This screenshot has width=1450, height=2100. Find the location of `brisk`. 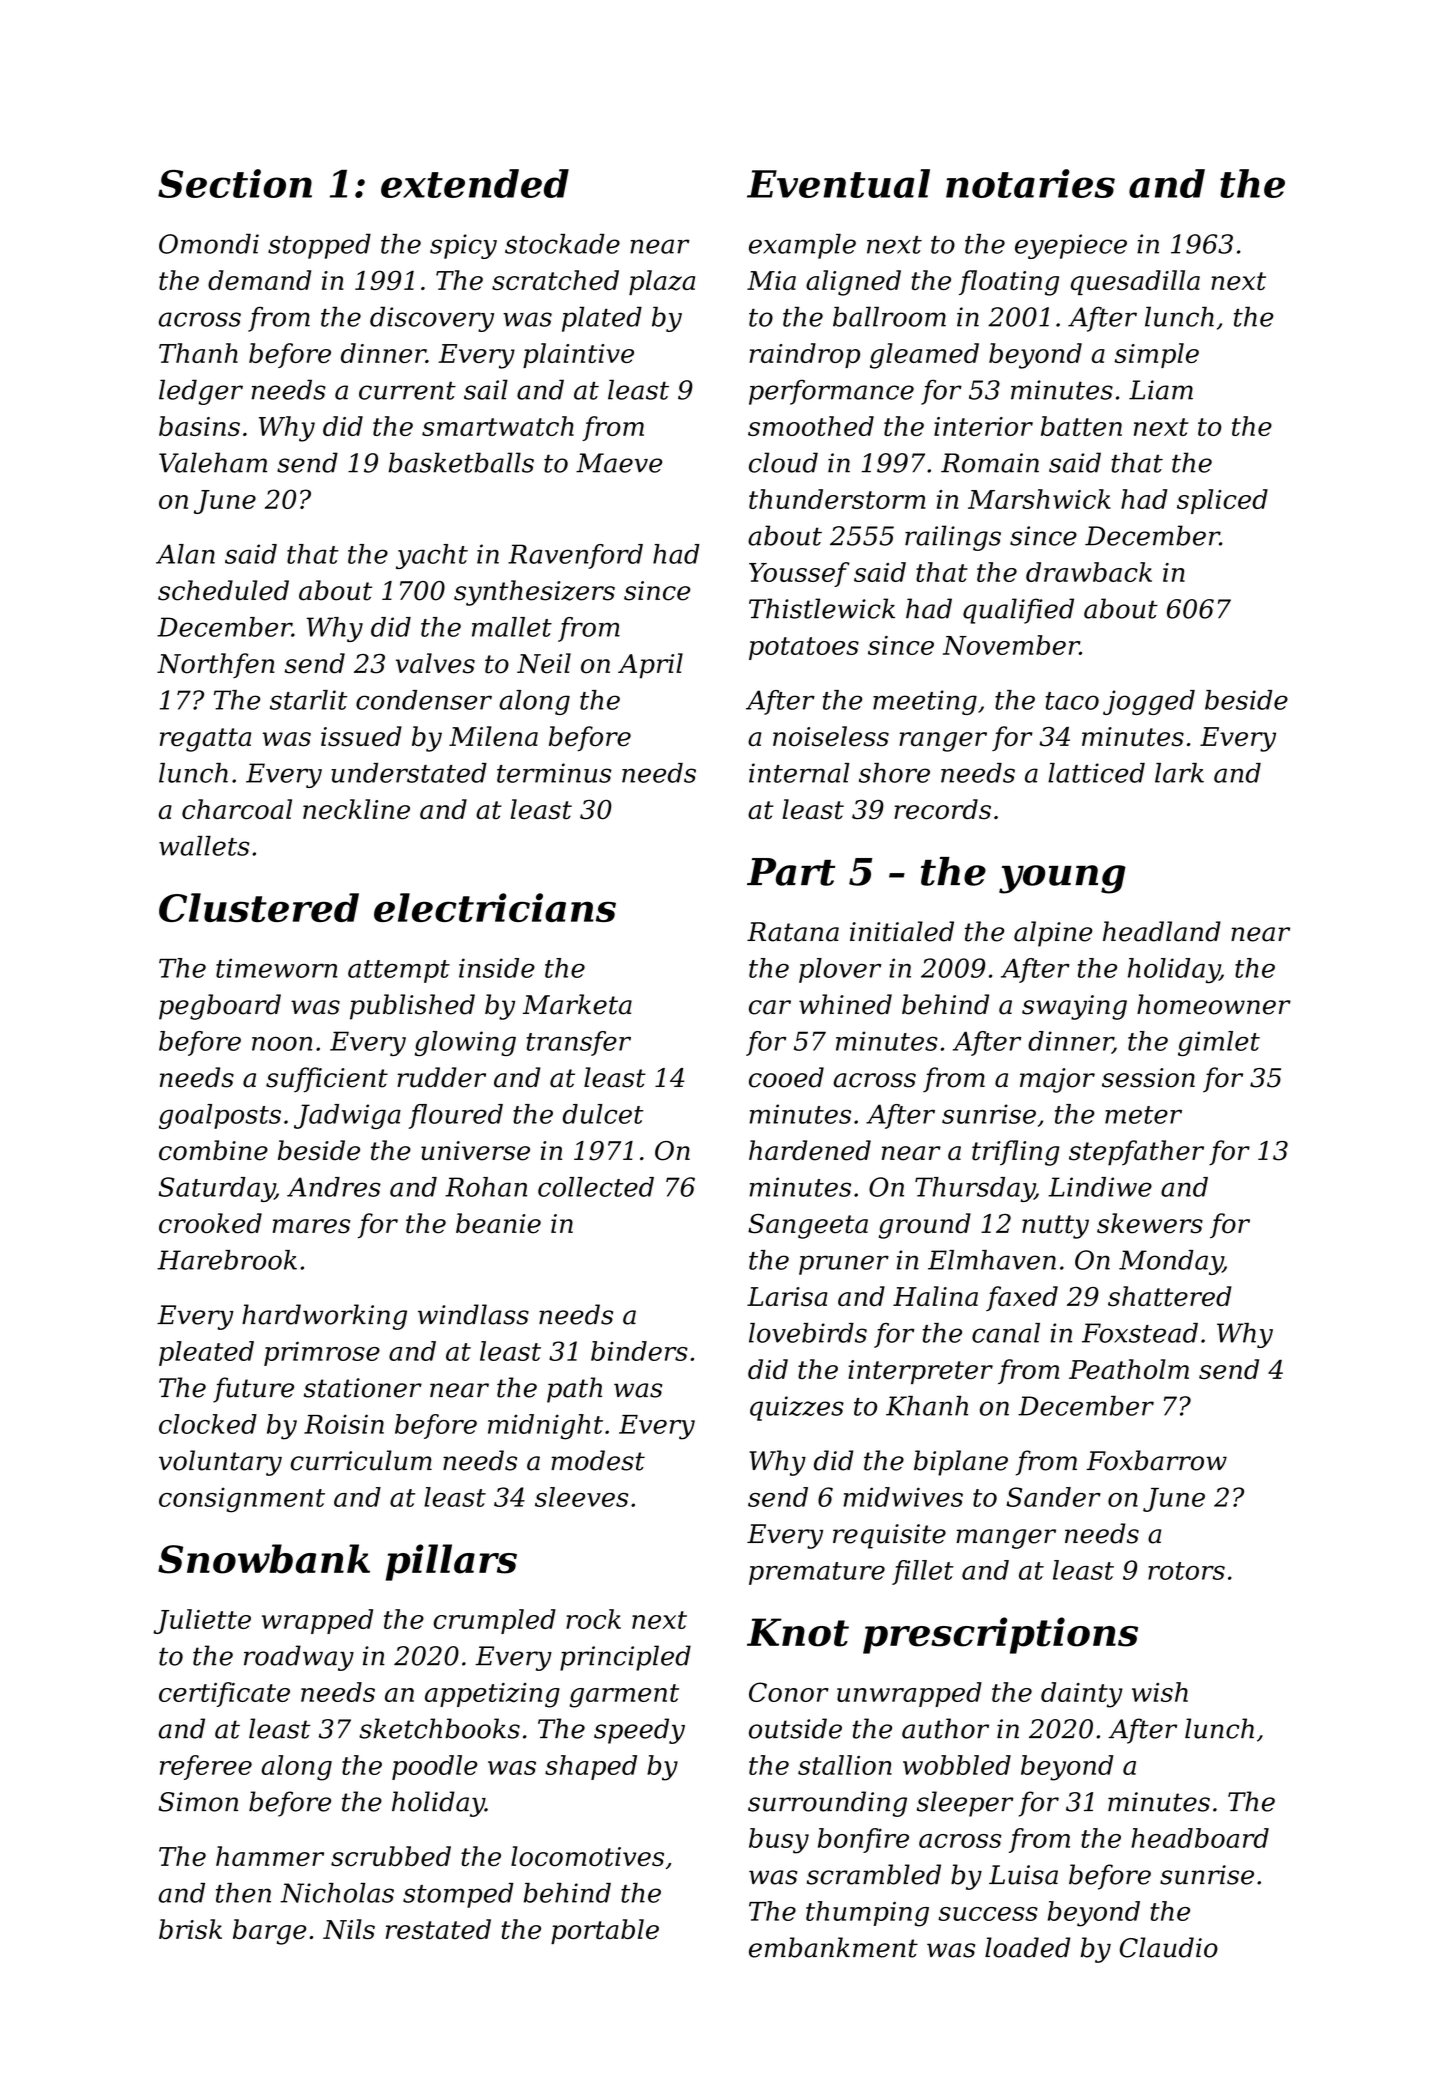

brisk is located at coordinates (190, 1929).
